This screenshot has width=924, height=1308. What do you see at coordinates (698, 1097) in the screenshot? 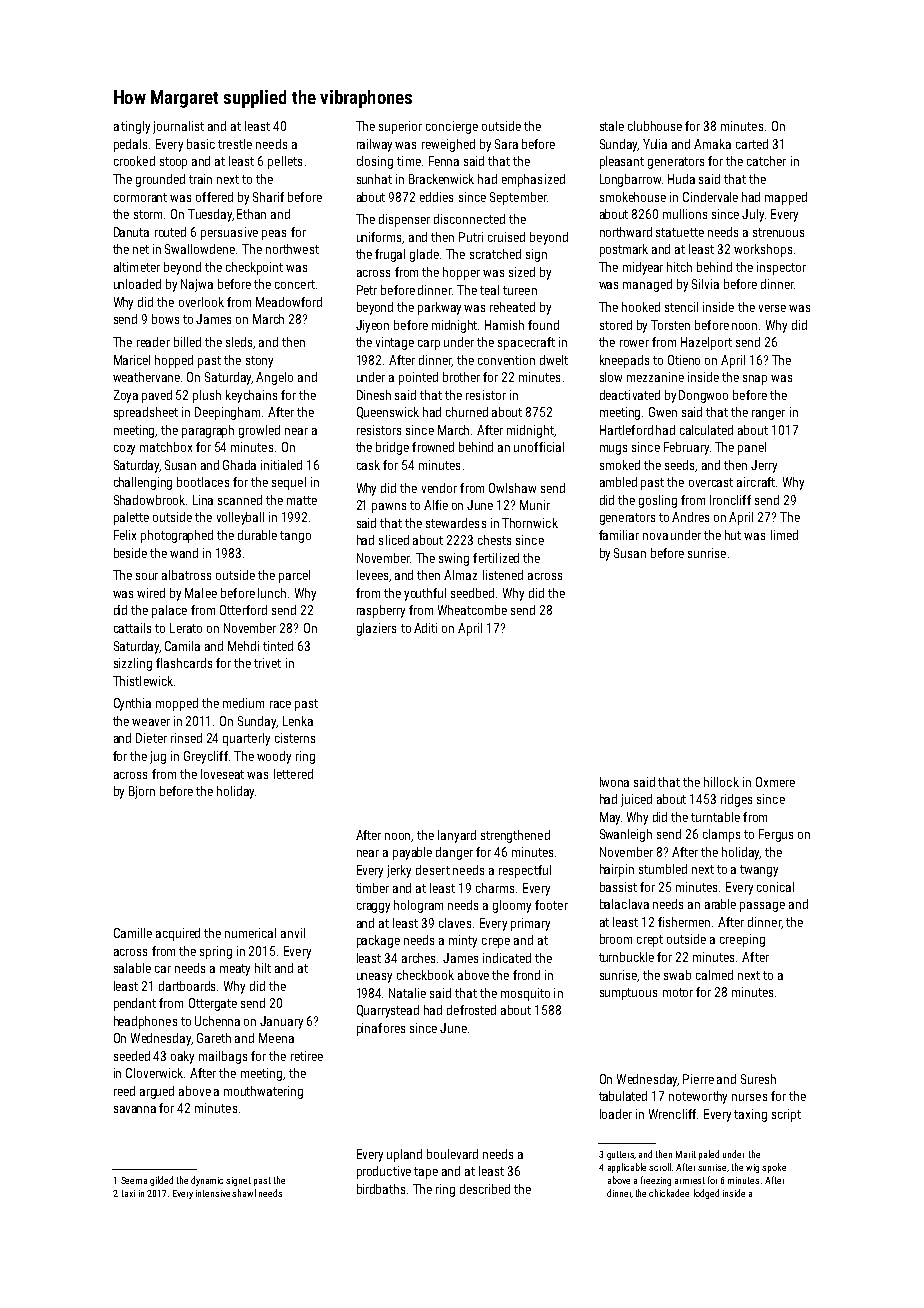
I see `noteworthy` at bounding box center [698, 1097].
